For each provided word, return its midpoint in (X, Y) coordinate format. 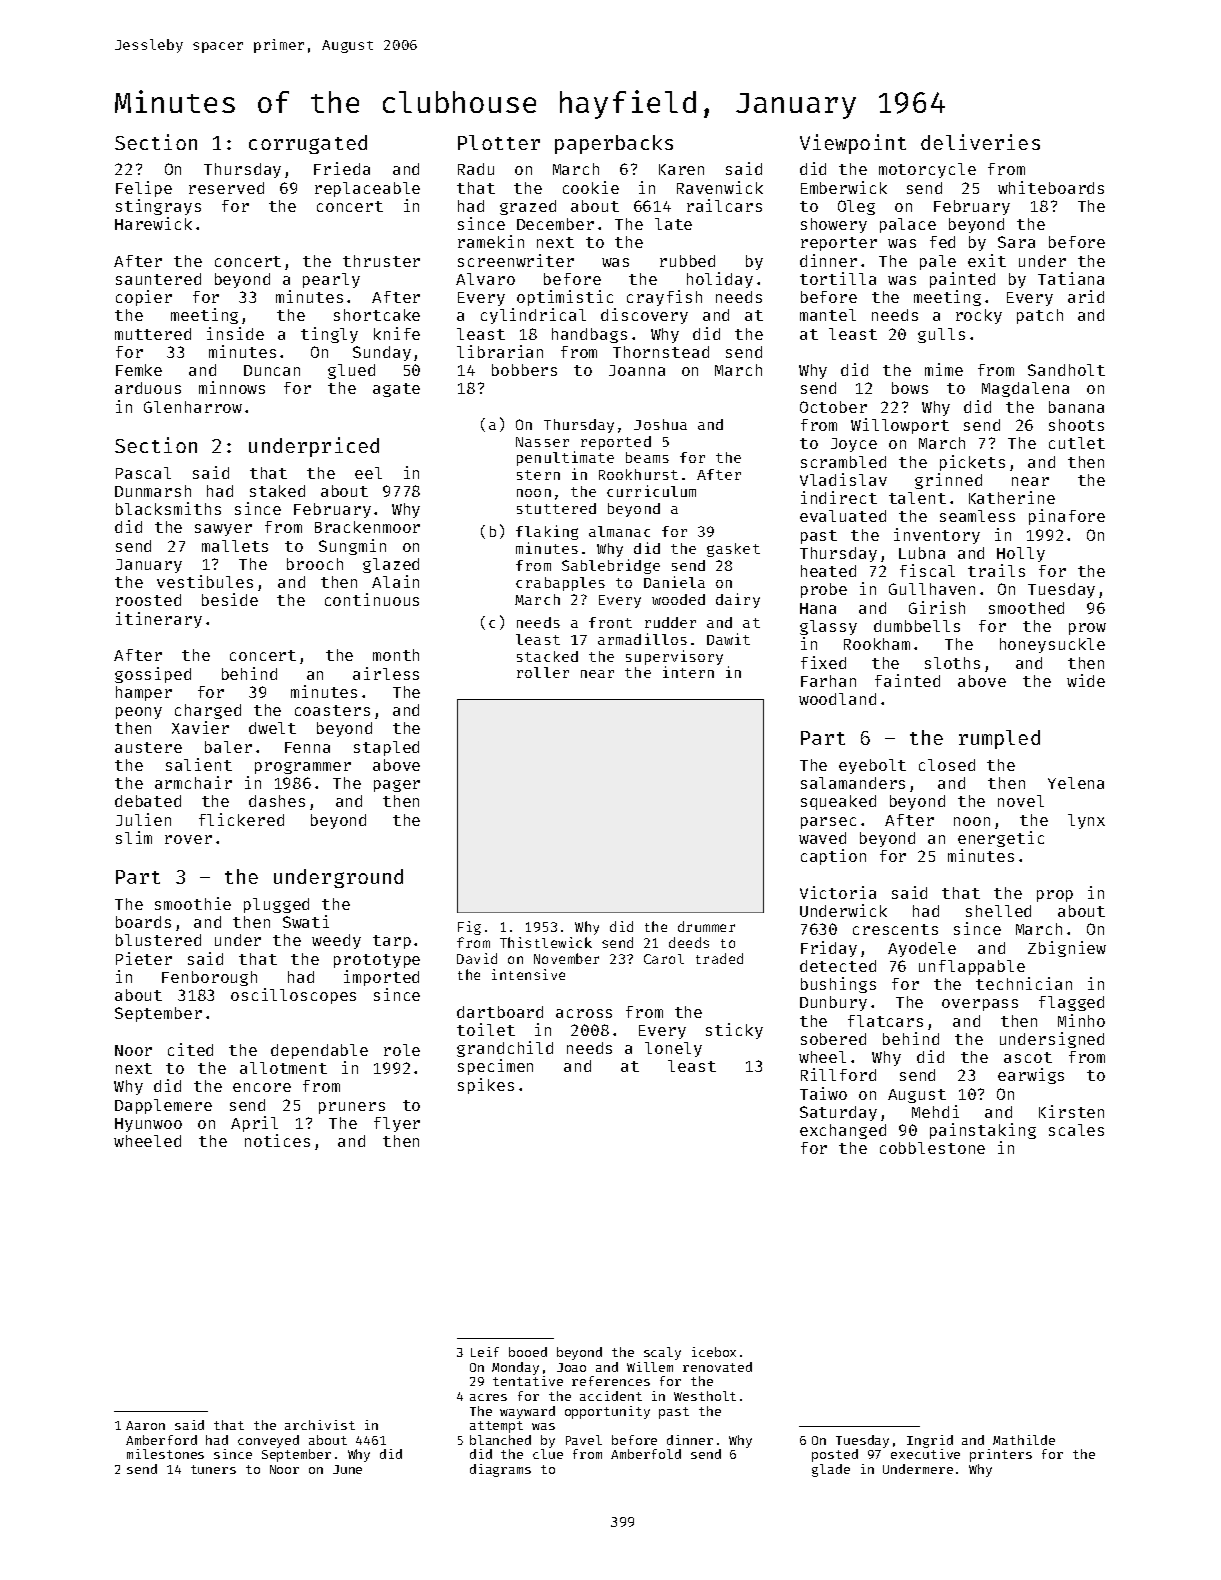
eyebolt (872, 766)
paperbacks (614, 144)
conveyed (268, 1441)
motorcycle (927, 170)
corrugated (308, 144)
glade (831, 1470)
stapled (386, 748)
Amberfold (646, 1454)
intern (688, 672)
